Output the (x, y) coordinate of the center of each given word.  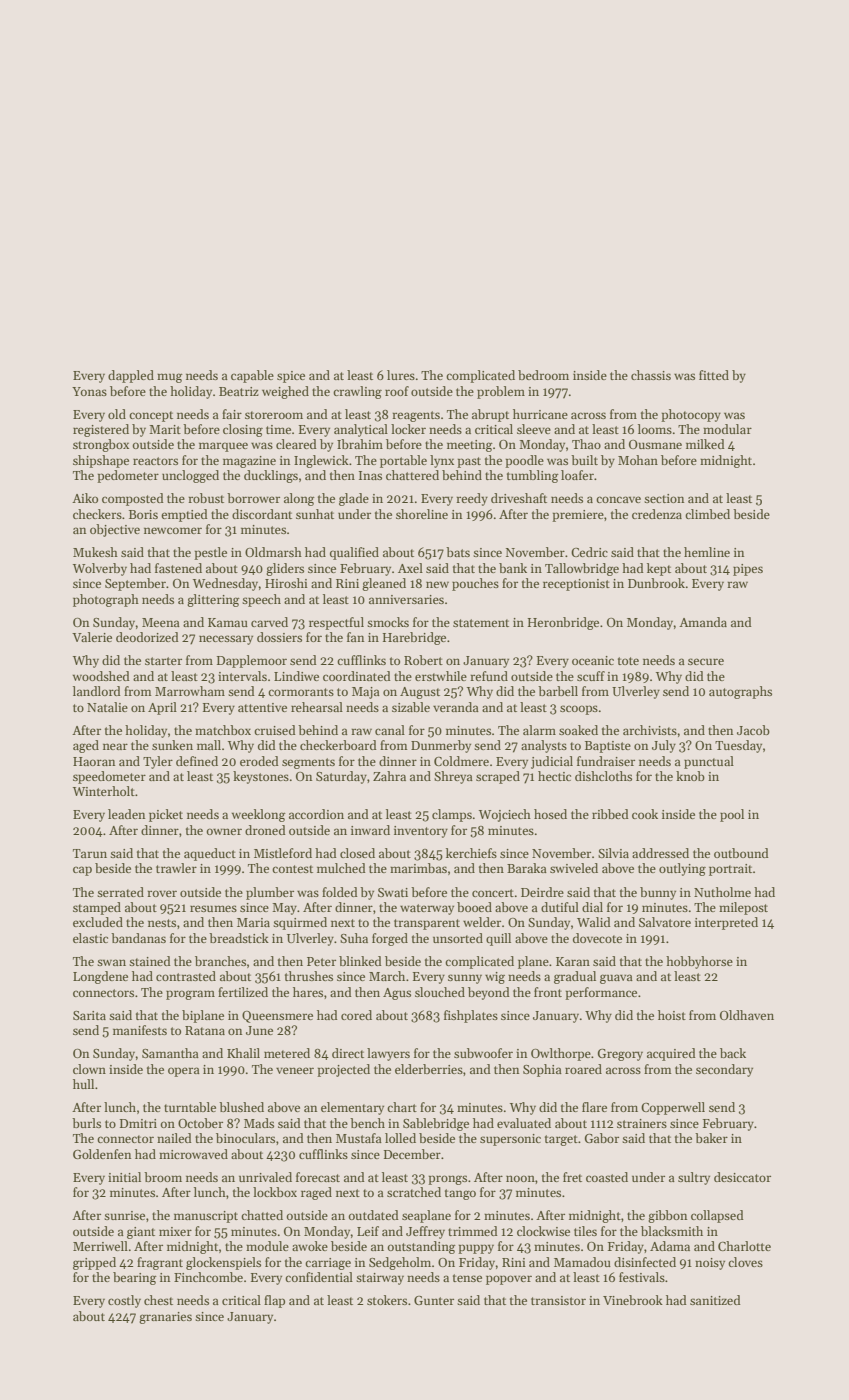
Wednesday (225, 584)
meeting (470, 446)
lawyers (388, 1054)
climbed (707, 514)
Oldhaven (747, 1015)
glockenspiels (223, 1263)
